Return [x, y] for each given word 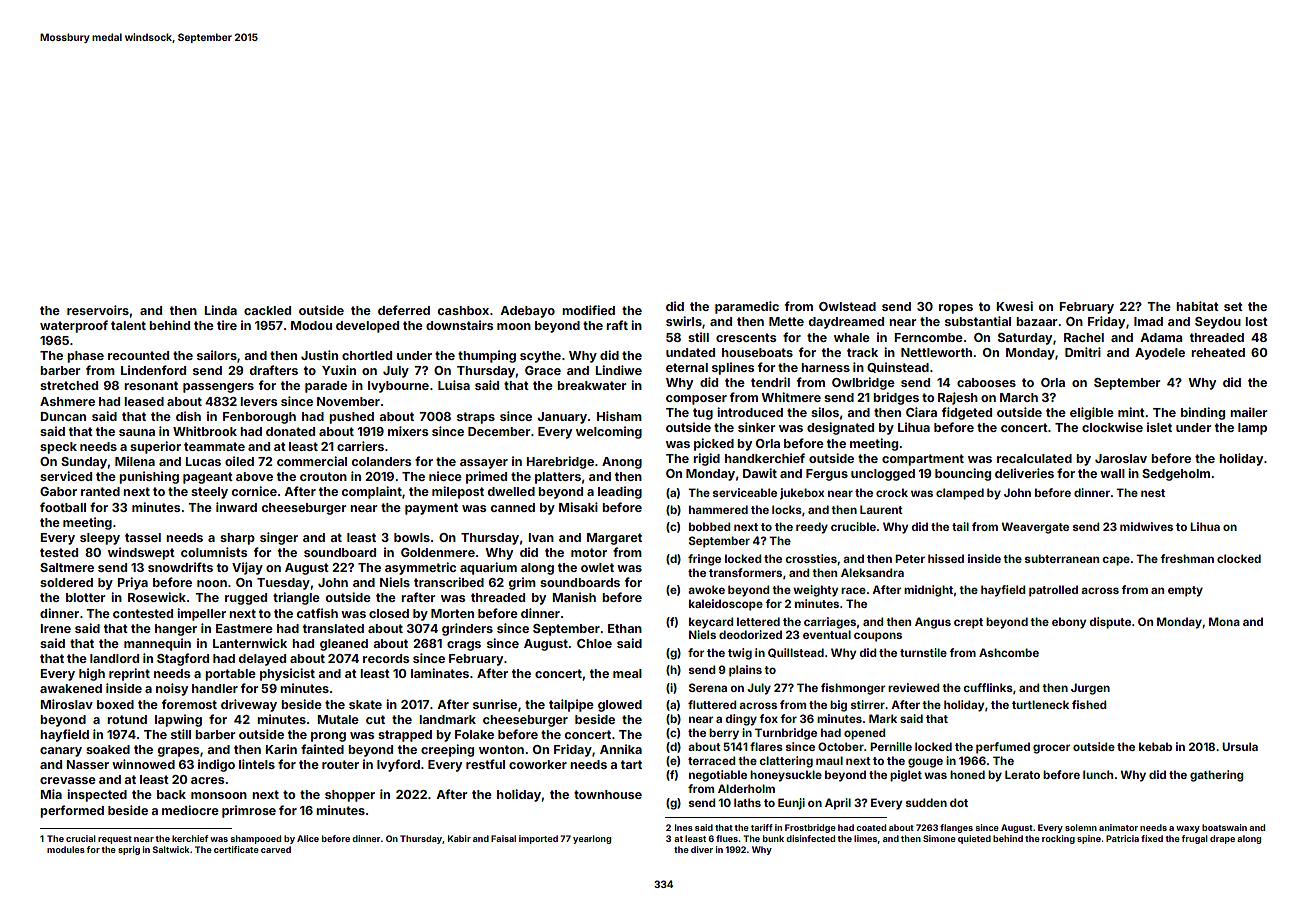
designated [840, 428]
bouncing [963, 474]
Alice [308, 838]
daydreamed [846, 323]
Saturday [1025, 339]
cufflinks [988, 687]
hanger [176, 630]
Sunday [84, 463]
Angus [933, 623]
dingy [741, 720]
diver [702, 849]
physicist [287, 674]
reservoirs [98, 310]
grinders [467, 629]
